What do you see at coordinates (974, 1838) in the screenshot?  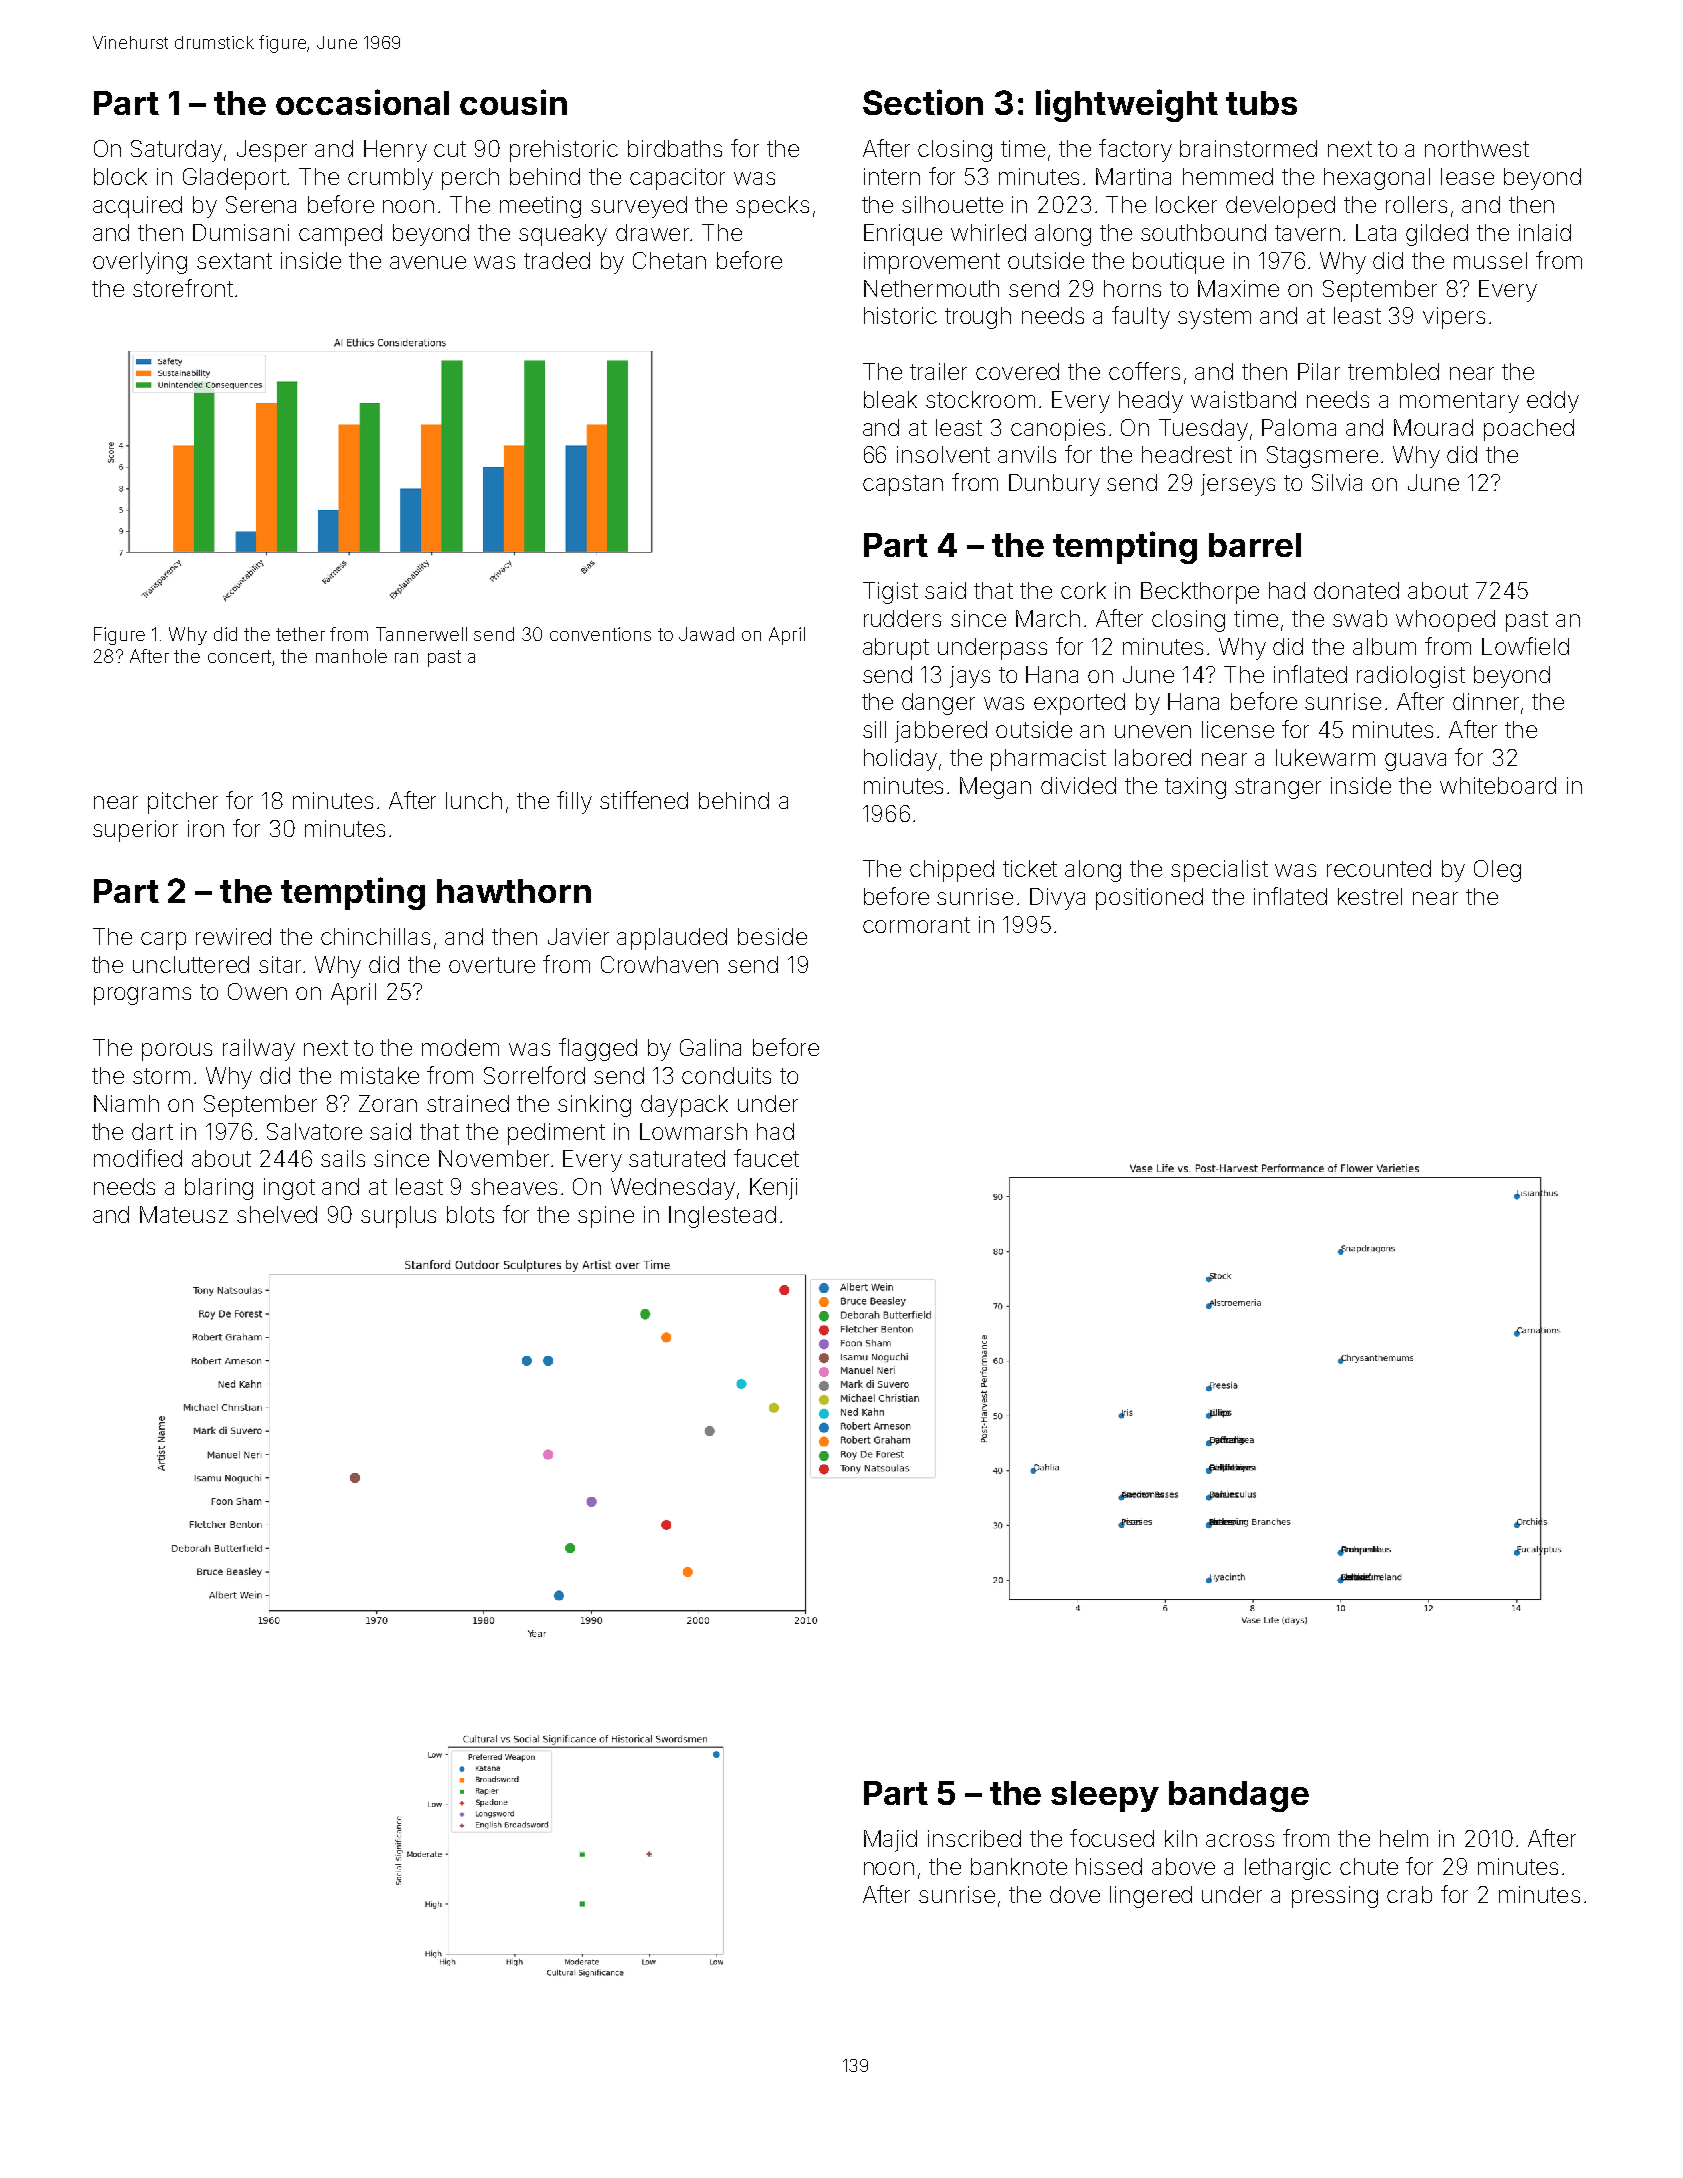 I see `inscribed` at bounding box center [974, 1838].
